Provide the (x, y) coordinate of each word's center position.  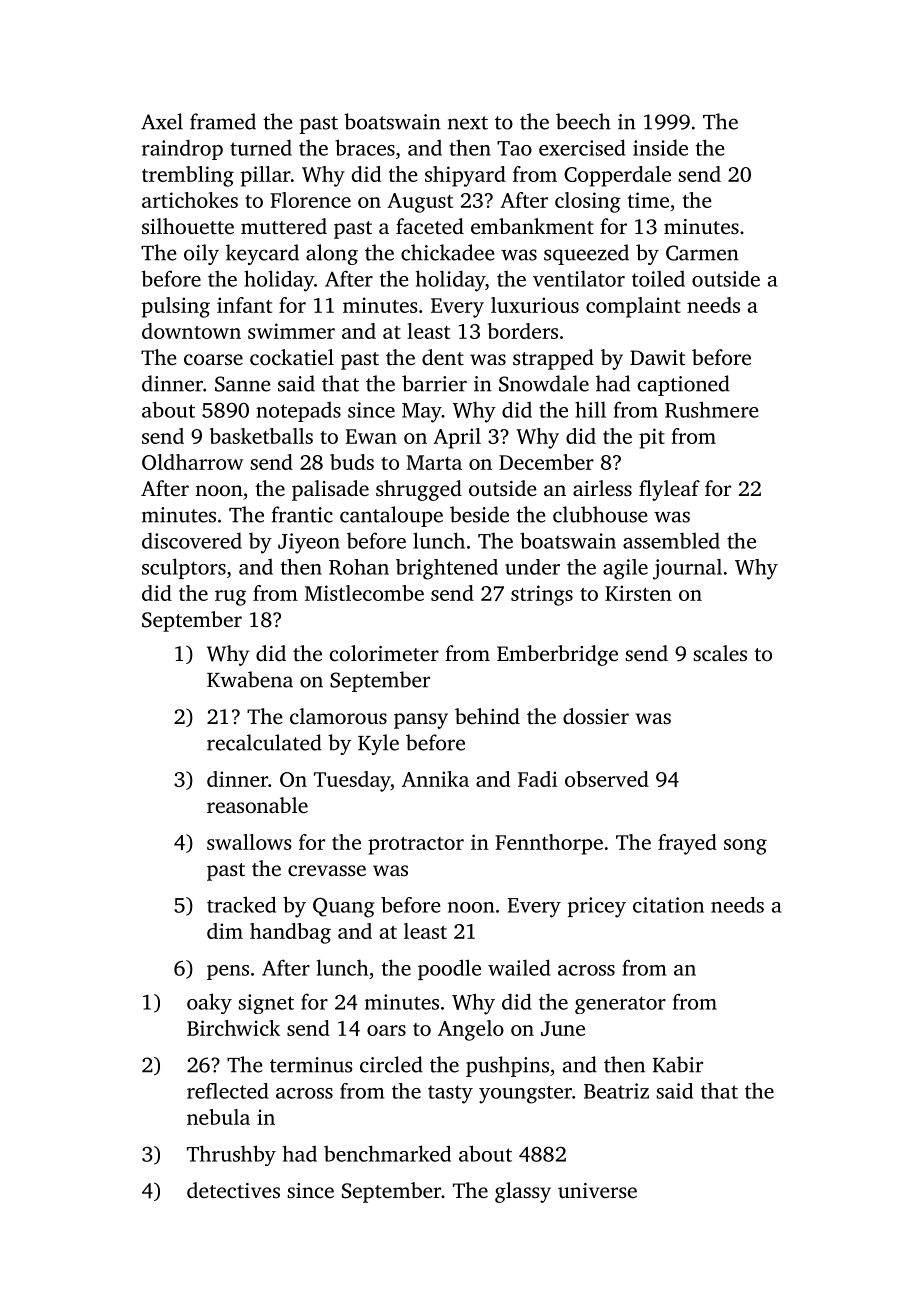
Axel (162, 121)
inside (660, 147)
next (468, 123)
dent (443, 357)
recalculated (264, 742)
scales (720, 653)
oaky (209, 1003)
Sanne (243, 384)
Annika (435, 779)
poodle (449, 969)
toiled (658, 279)
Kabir (678, 1064)
